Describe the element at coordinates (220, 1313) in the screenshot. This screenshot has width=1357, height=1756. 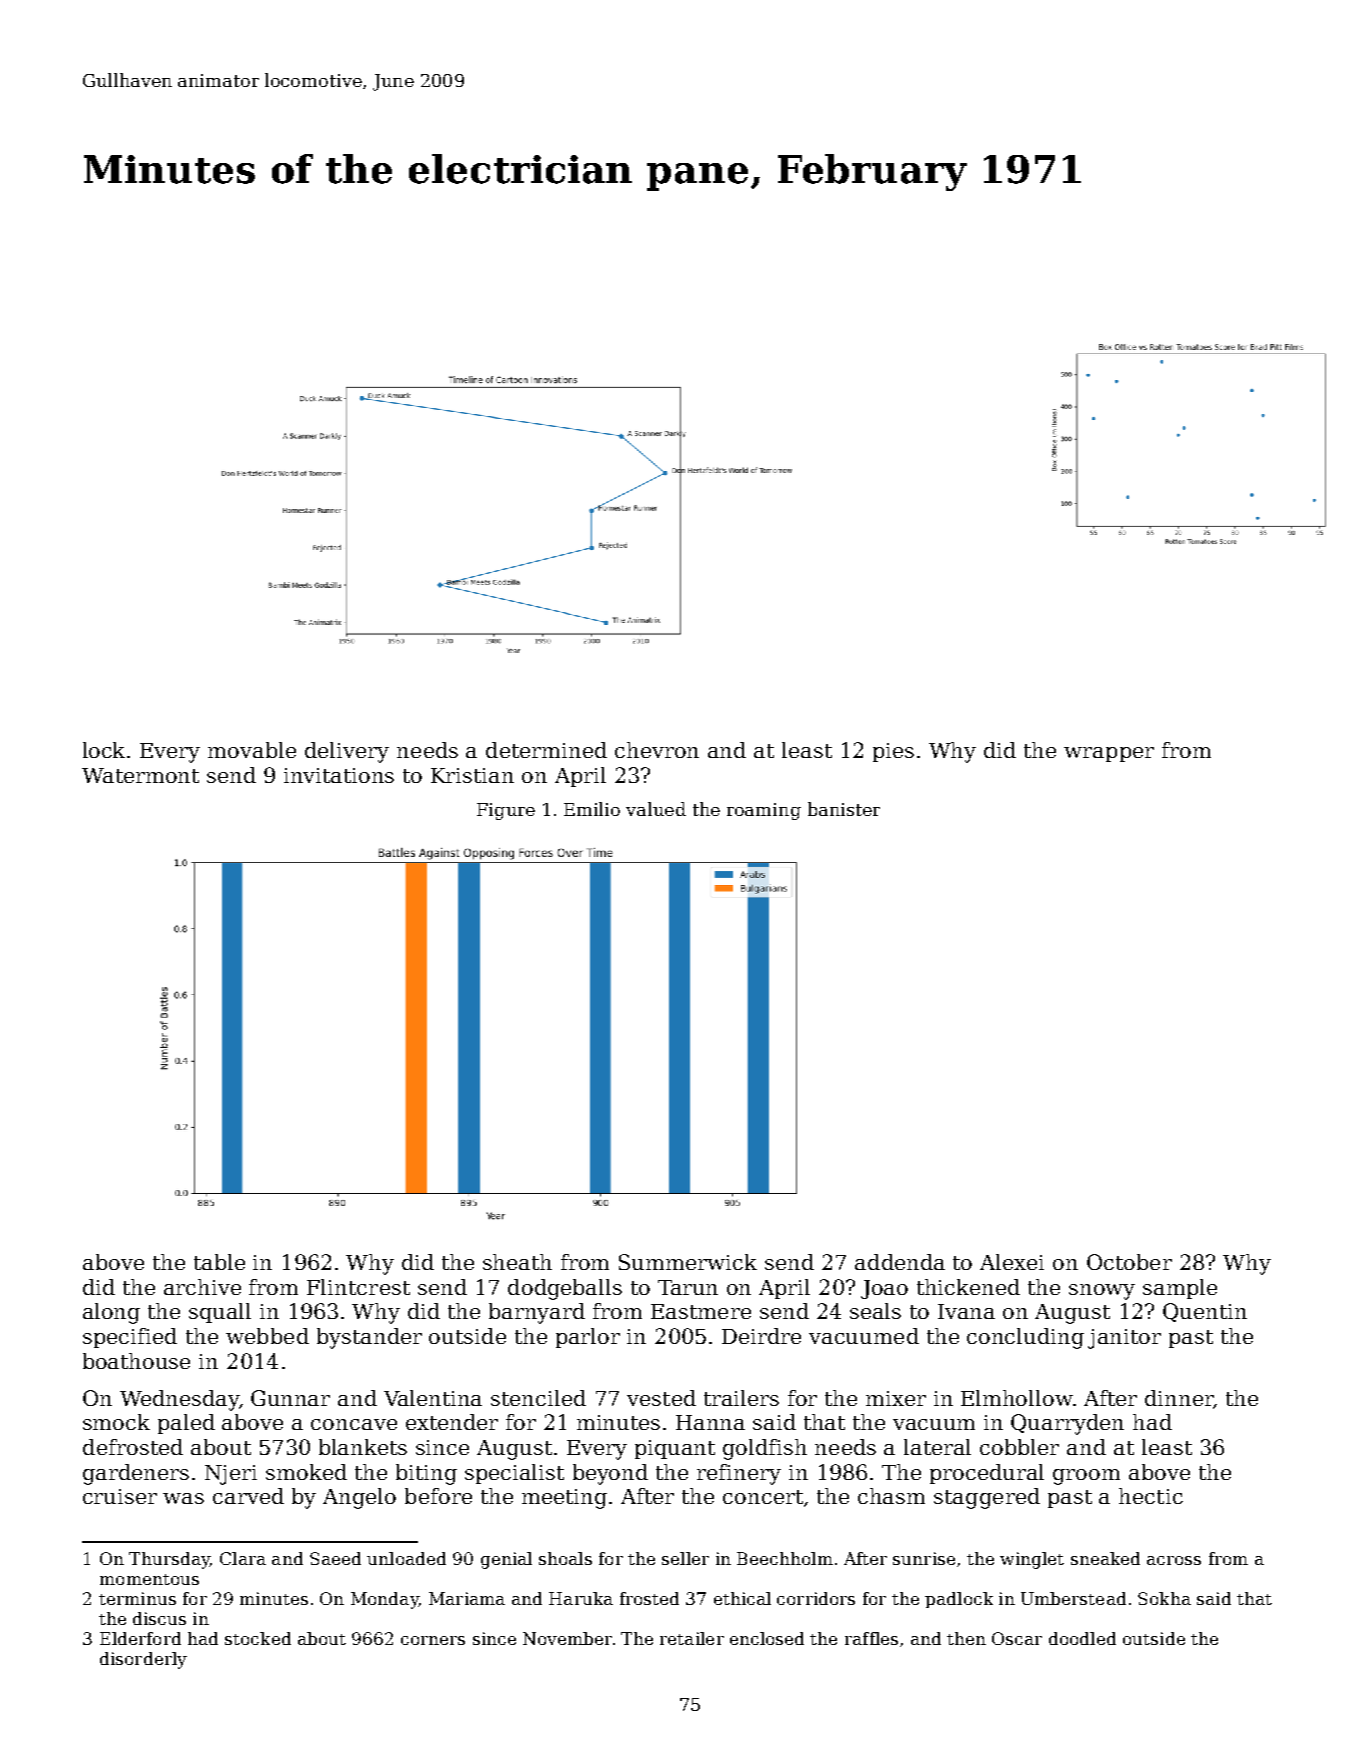
I see `squall` at that location.
